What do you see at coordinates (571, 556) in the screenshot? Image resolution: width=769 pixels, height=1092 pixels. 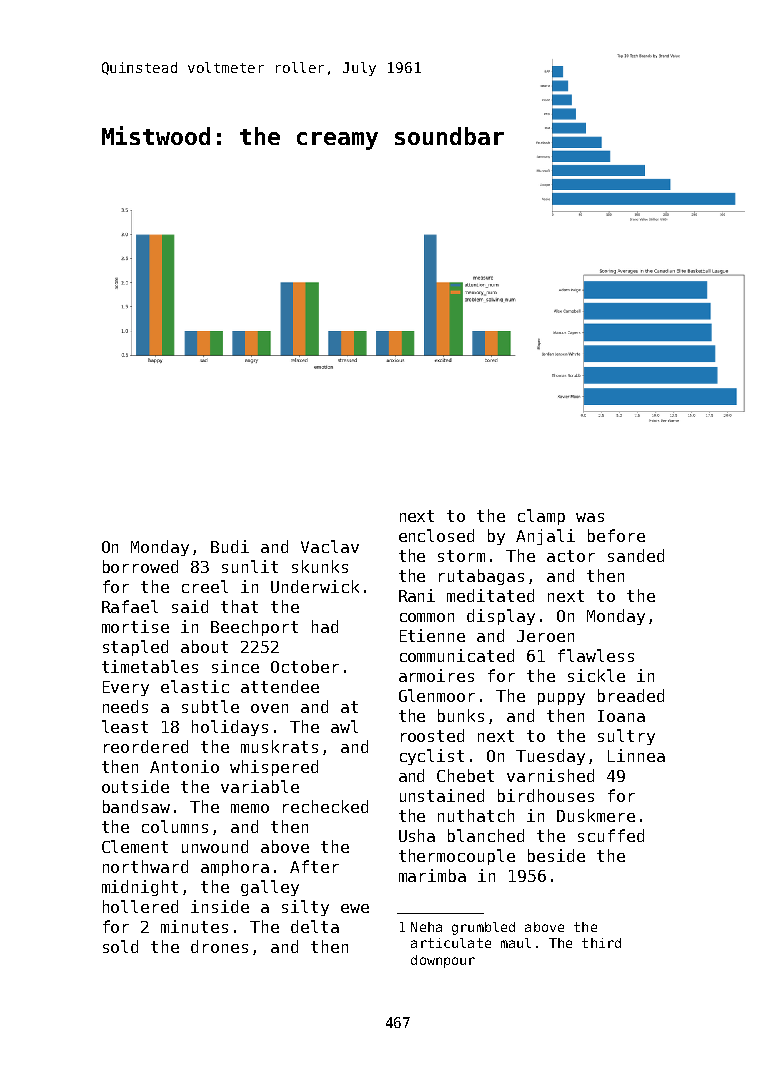 I see `actor` at bounding box center [571, 556].
